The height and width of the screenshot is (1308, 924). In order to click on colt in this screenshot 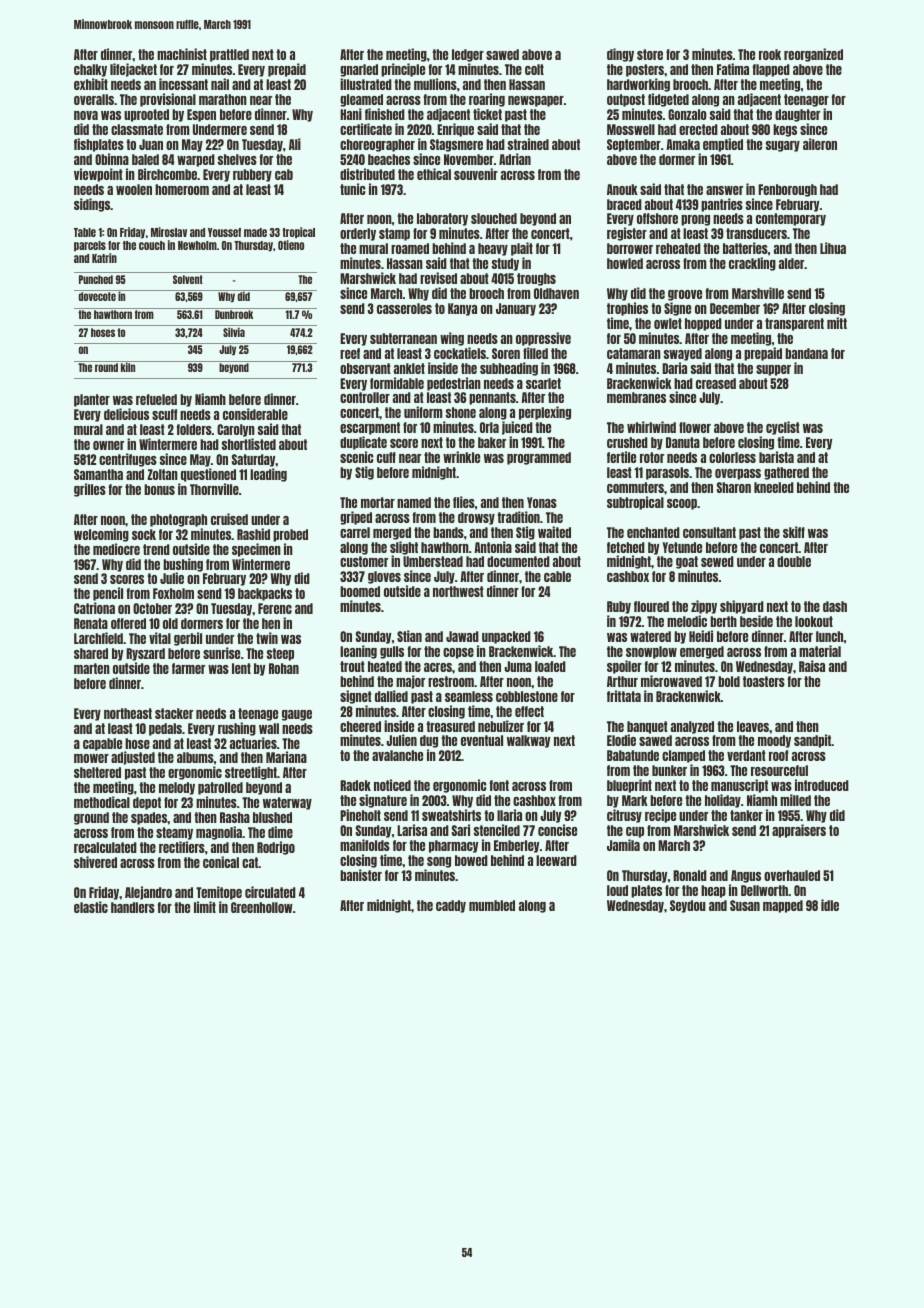, I will do `click(534, 69)`.
